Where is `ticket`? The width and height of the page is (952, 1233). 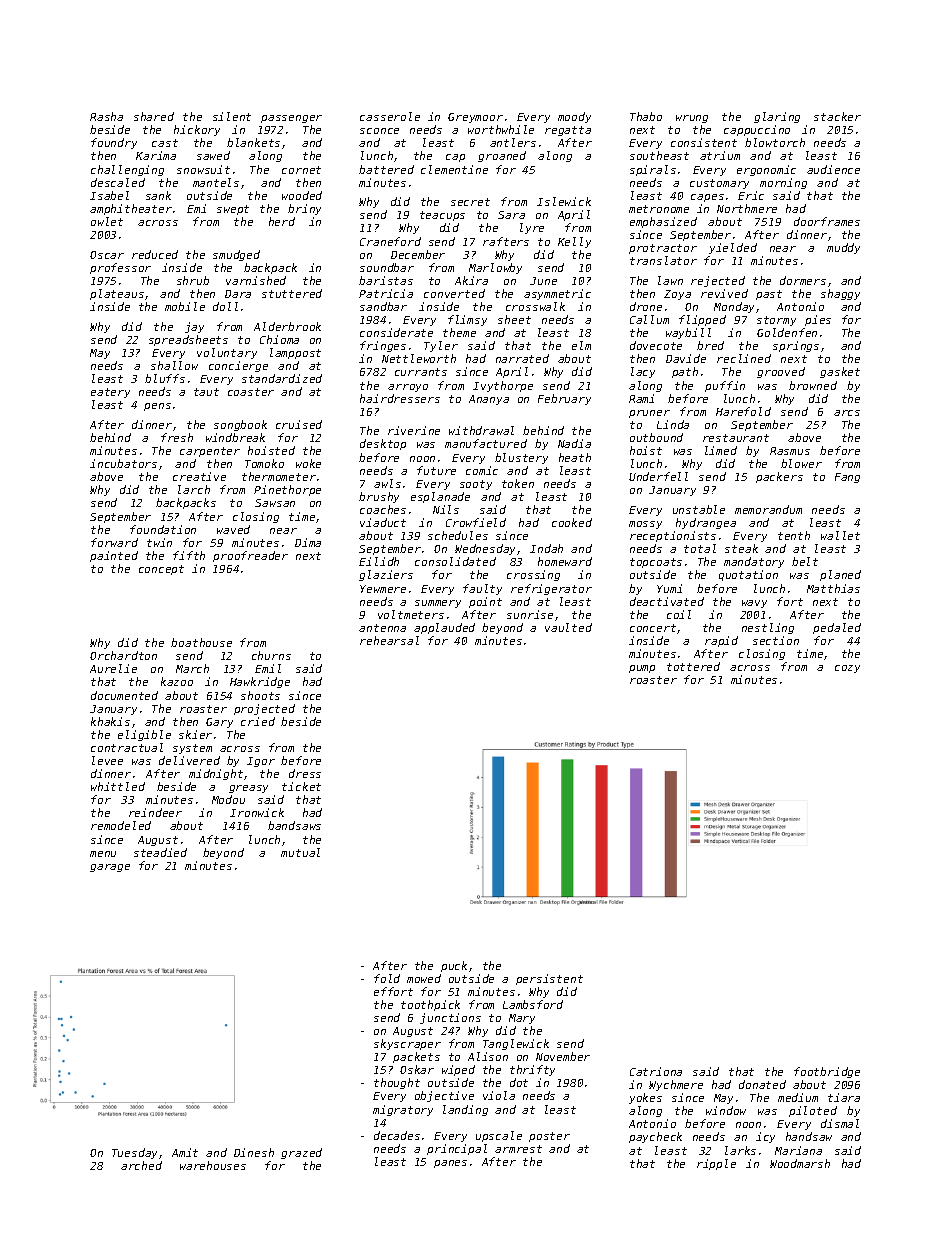 ticket is located at coordinates (301, 786).
